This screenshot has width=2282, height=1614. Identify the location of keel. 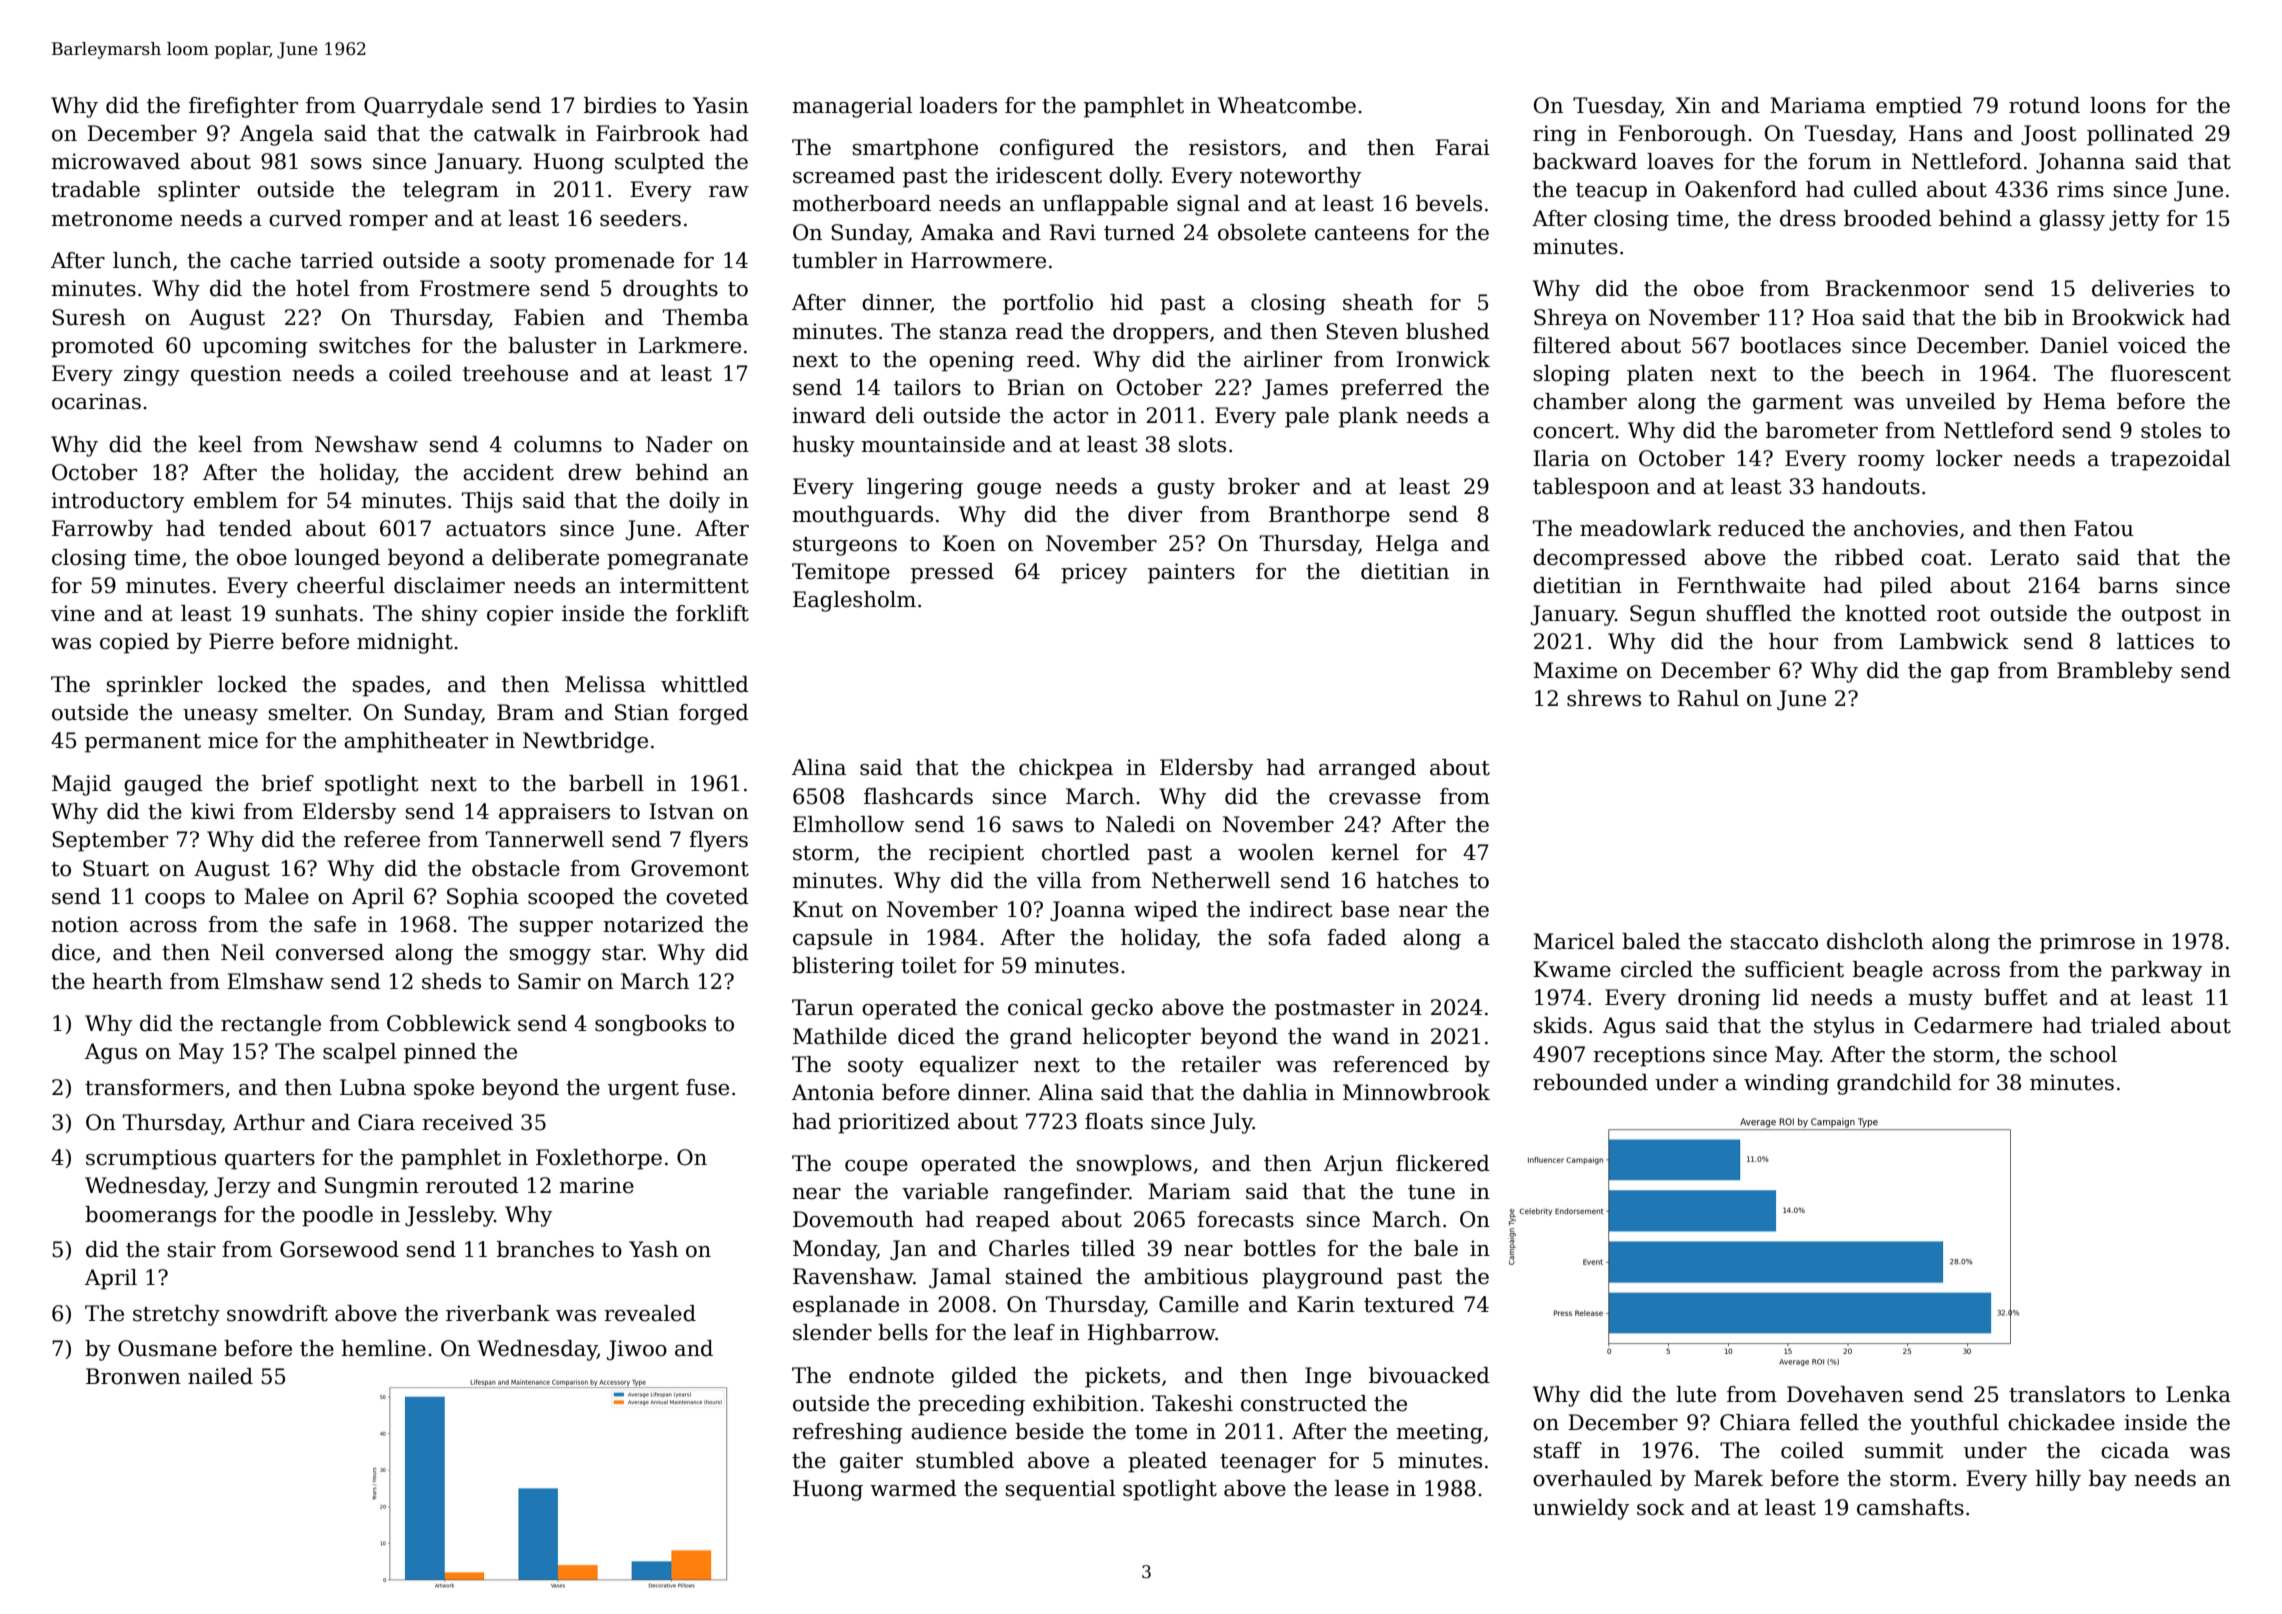
(220, 444).
